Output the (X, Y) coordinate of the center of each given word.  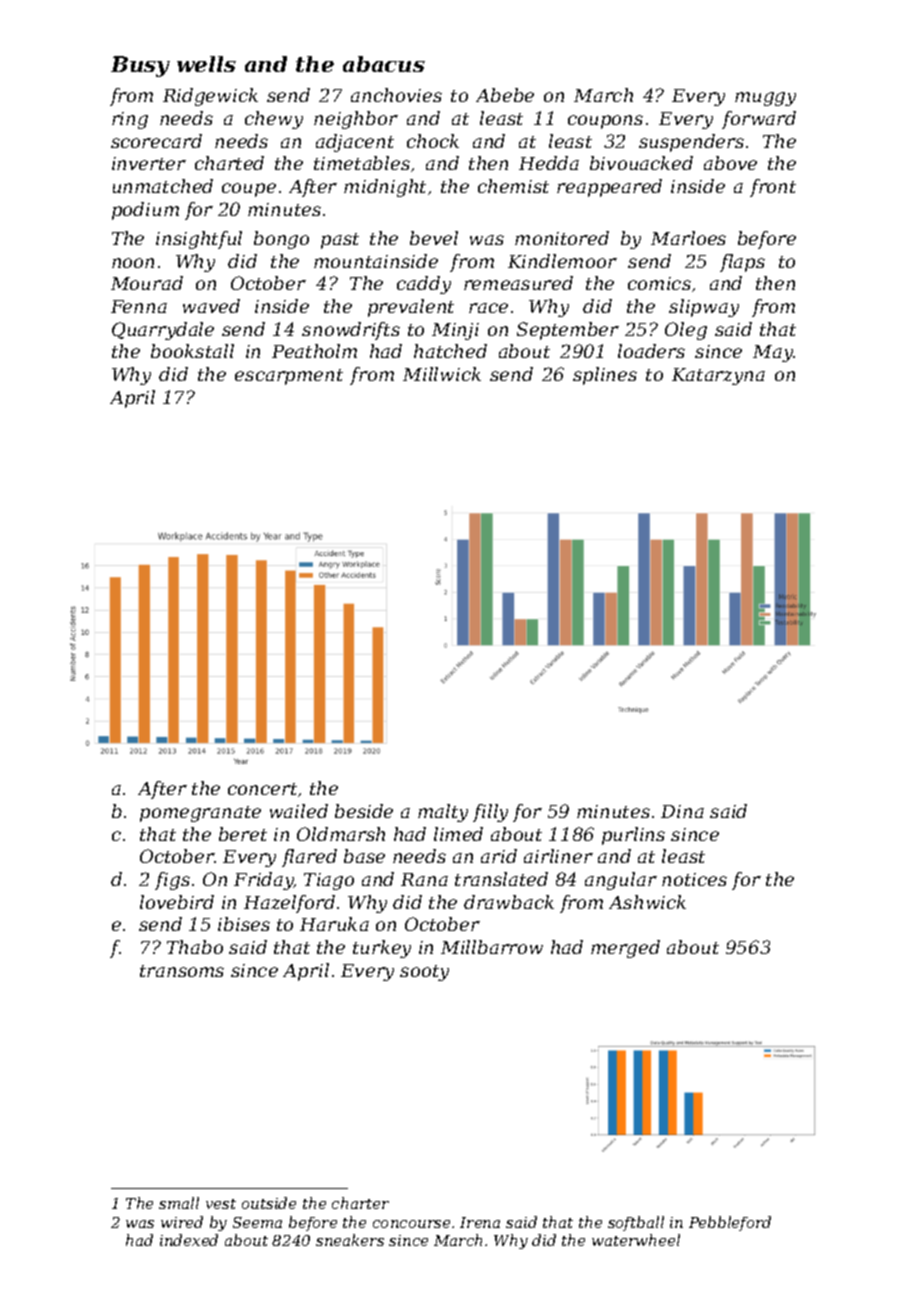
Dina (682, 811)
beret (243, 834)
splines (605, 376)
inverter (149, 163)
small (179, 1203)
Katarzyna (718, 376)
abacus (384, 64)
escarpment (289, 377)
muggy (765, 99)
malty (443, 813)
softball (636, 1223)
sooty (424, 973)
